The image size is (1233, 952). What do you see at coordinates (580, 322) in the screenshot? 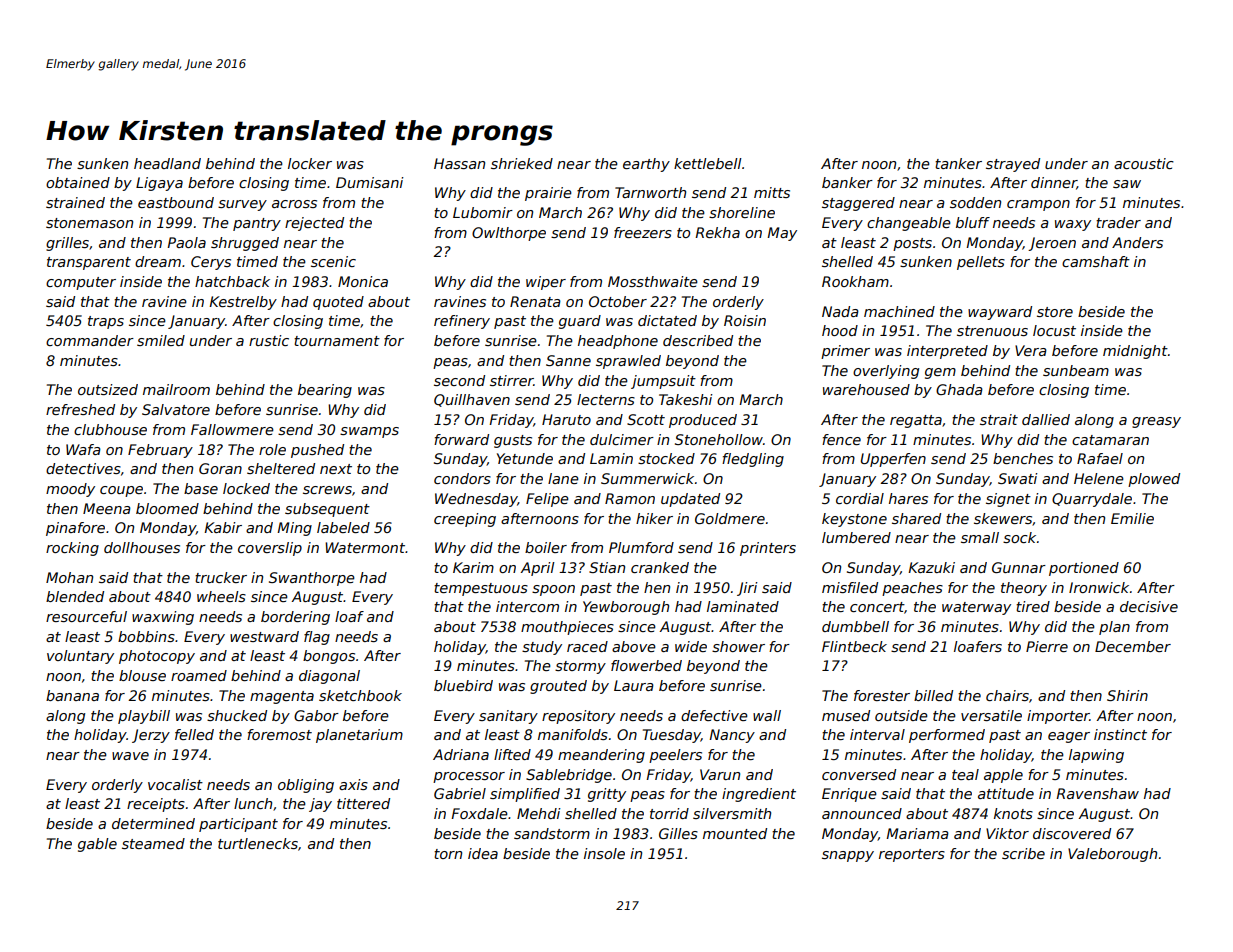
I see `guard` at bounding box center [580, 322].
